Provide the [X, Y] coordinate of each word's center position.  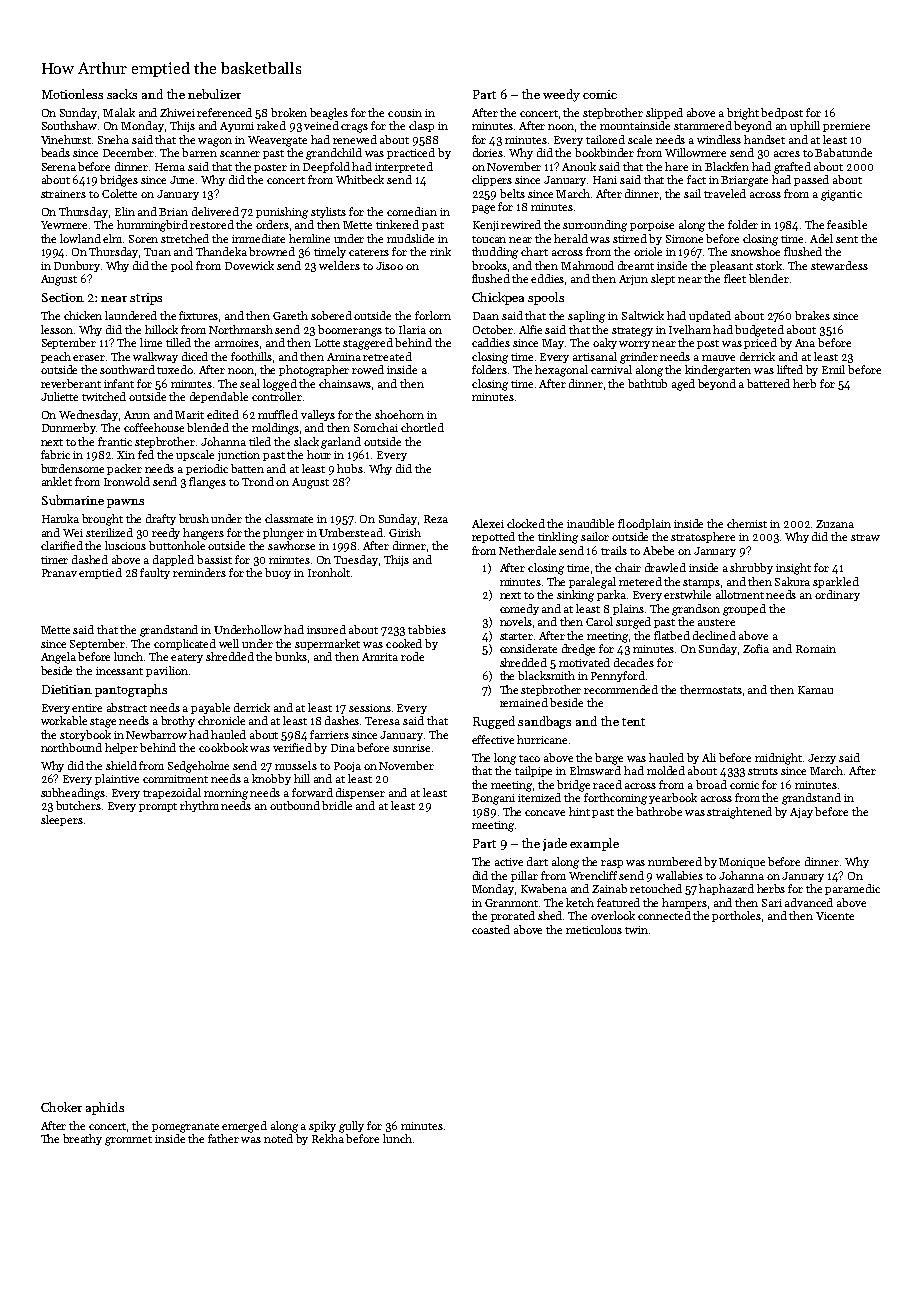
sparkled [836, 582]
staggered [368, 344]
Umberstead [351, 532]
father [223, 1138]
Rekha [328, 1138]
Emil [833, 369]
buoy [278, 573]
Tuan [157, 252]
